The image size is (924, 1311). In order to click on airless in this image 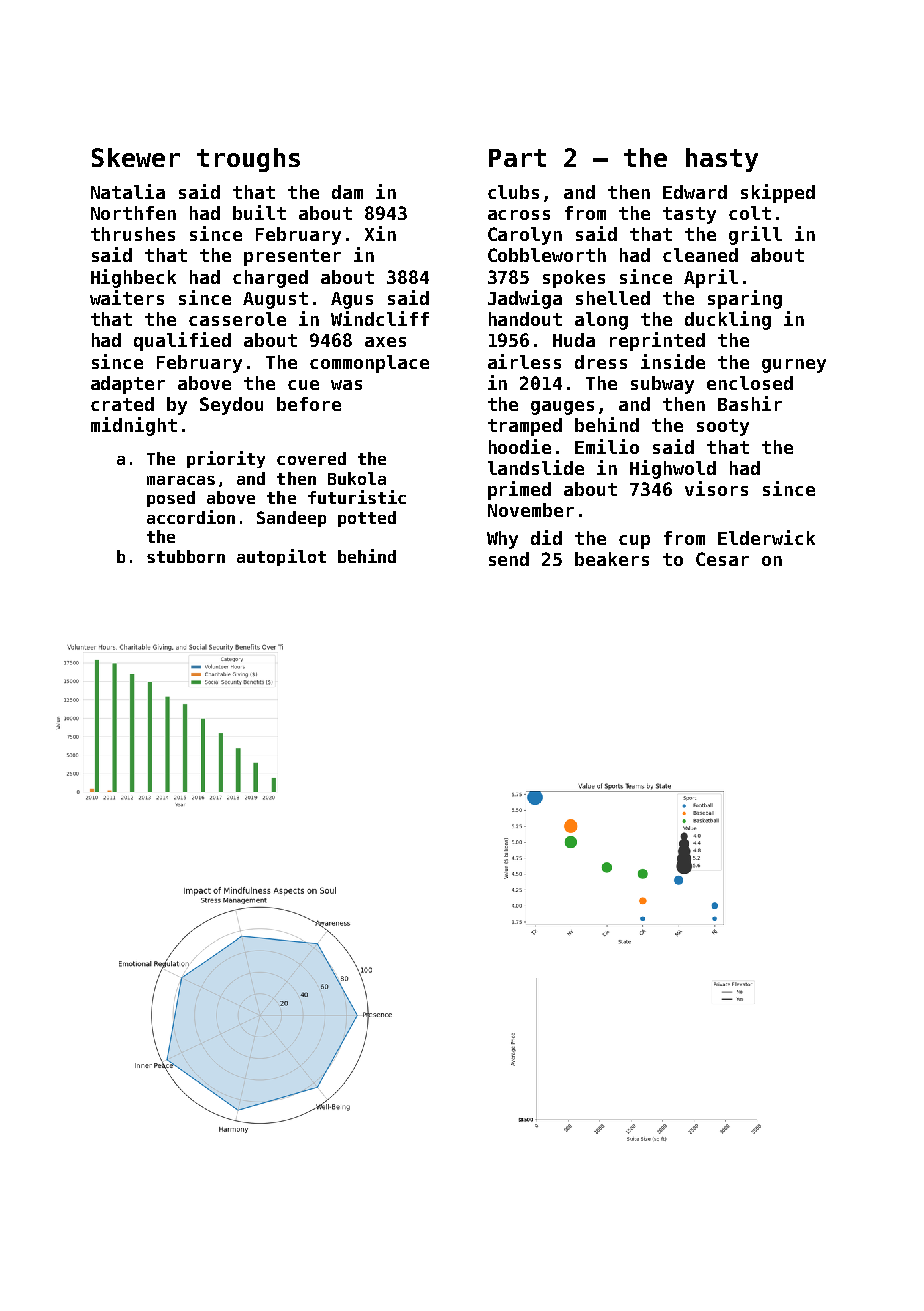, I will do `click(524, 361)`.
